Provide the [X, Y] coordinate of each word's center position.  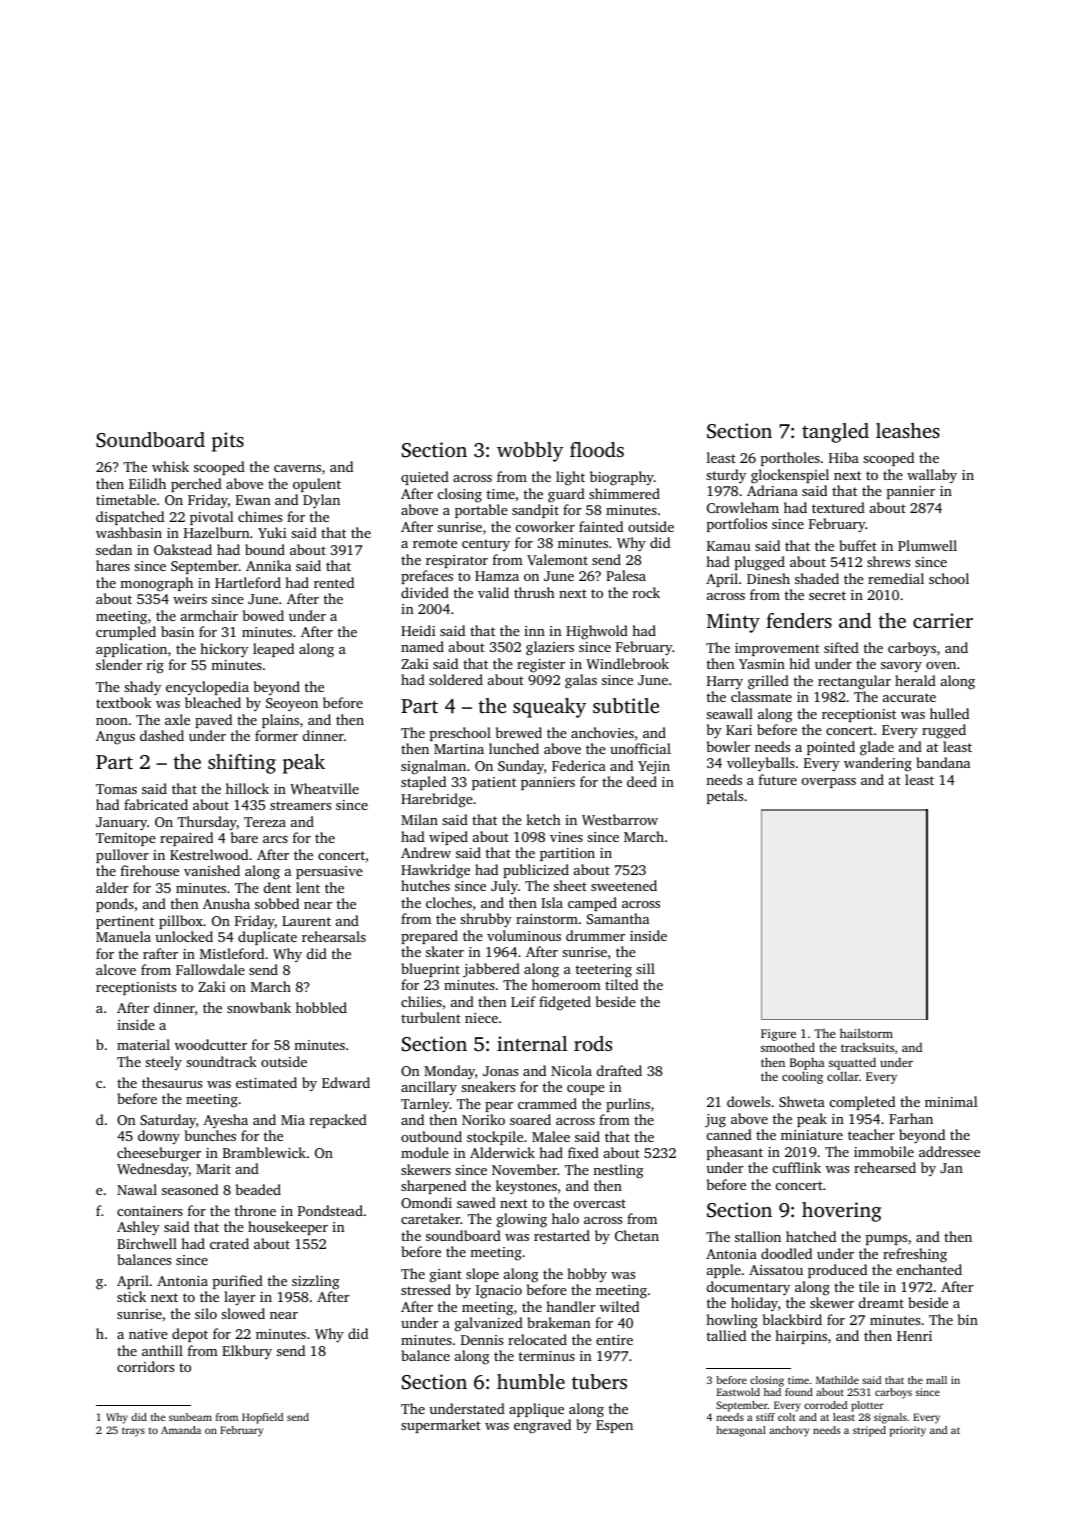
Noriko [483, 1119]
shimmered [624, 493]
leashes [908, 430]
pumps [886, 1240]
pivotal [211, 518]
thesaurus [172, 1082]
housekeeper [288, 1228]
